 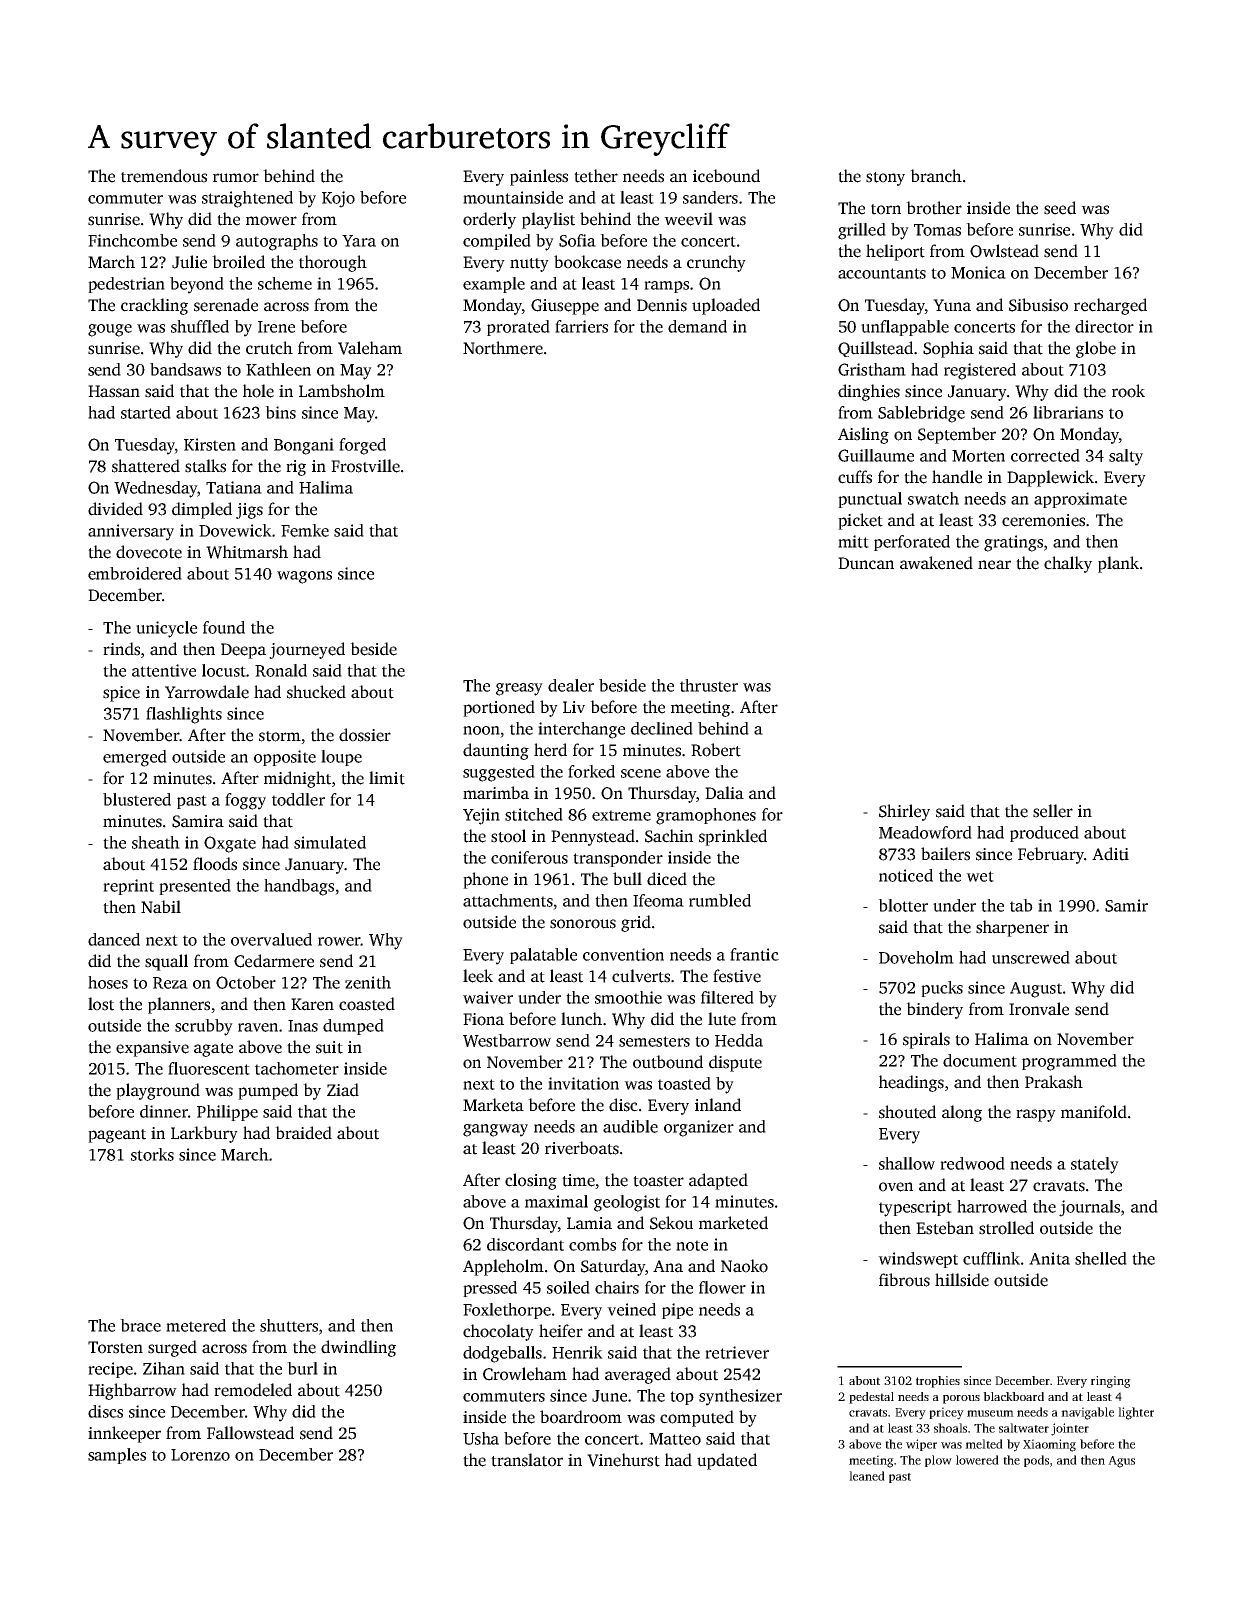 What do you see at coordinates (489, 220) in the document?
I see `orderly` at bounding box center [489, 220].
